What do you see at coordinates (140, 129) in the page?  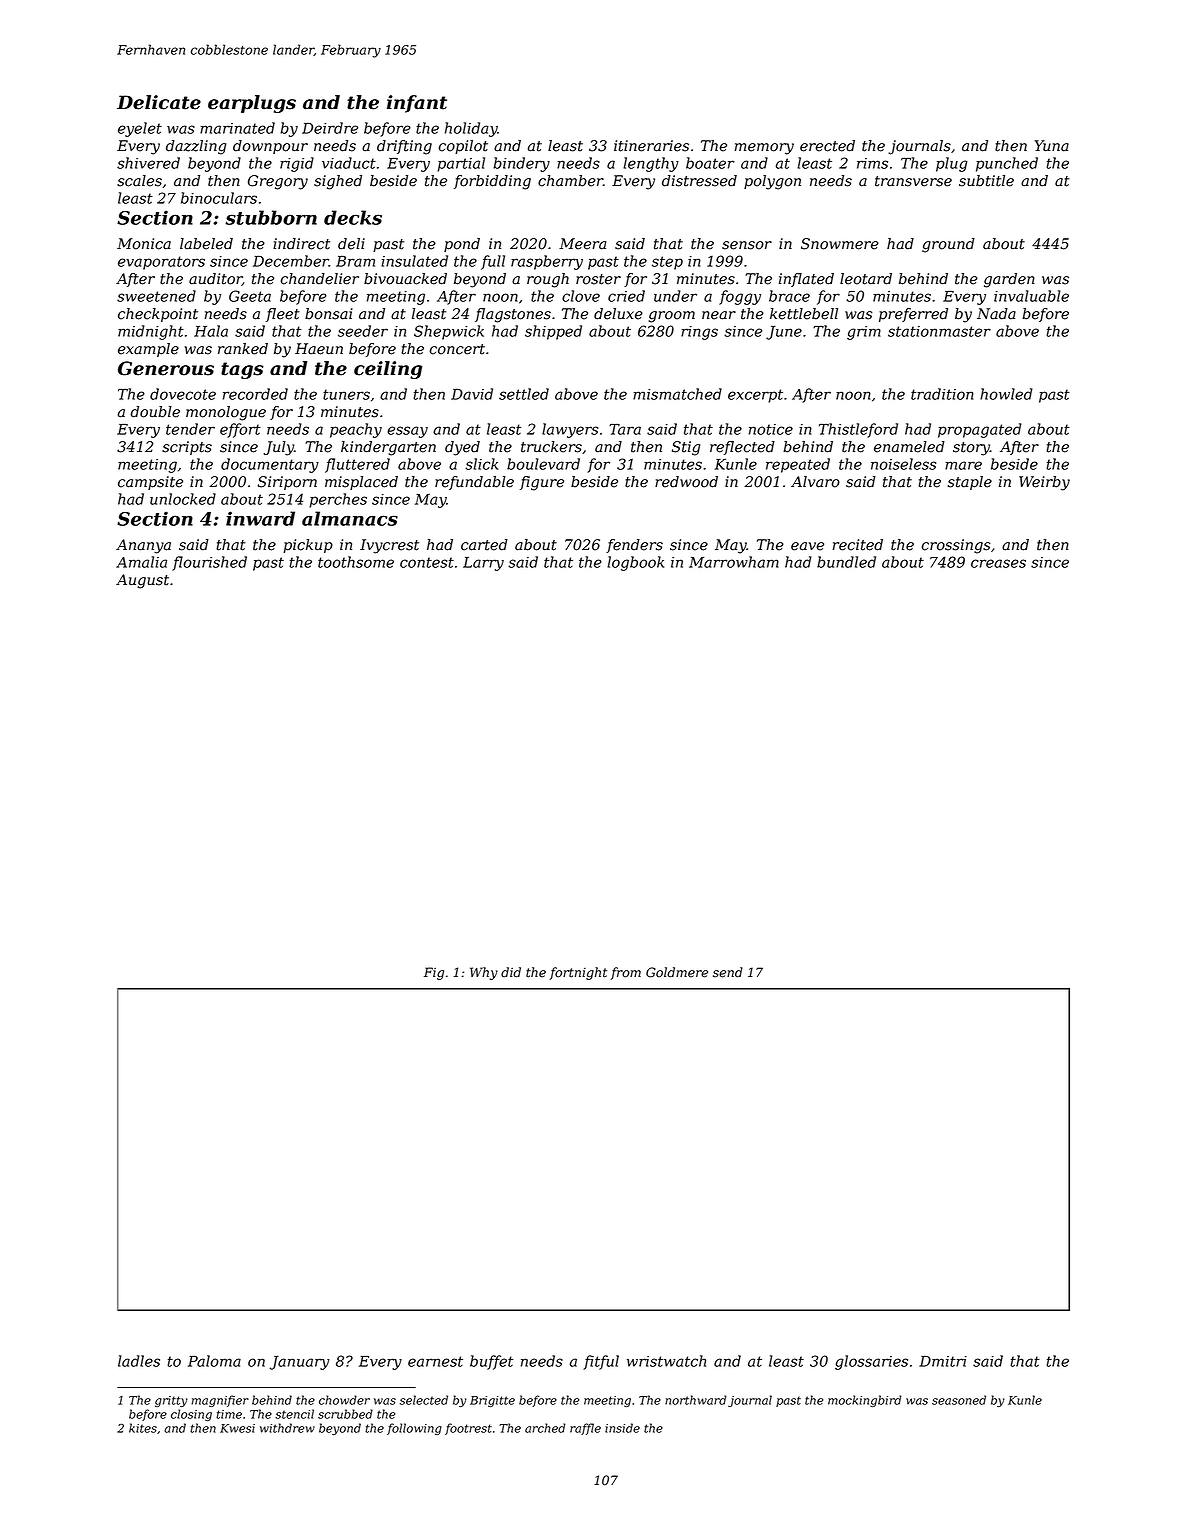 I see `eyelet` at bounding box center [140, 129].
